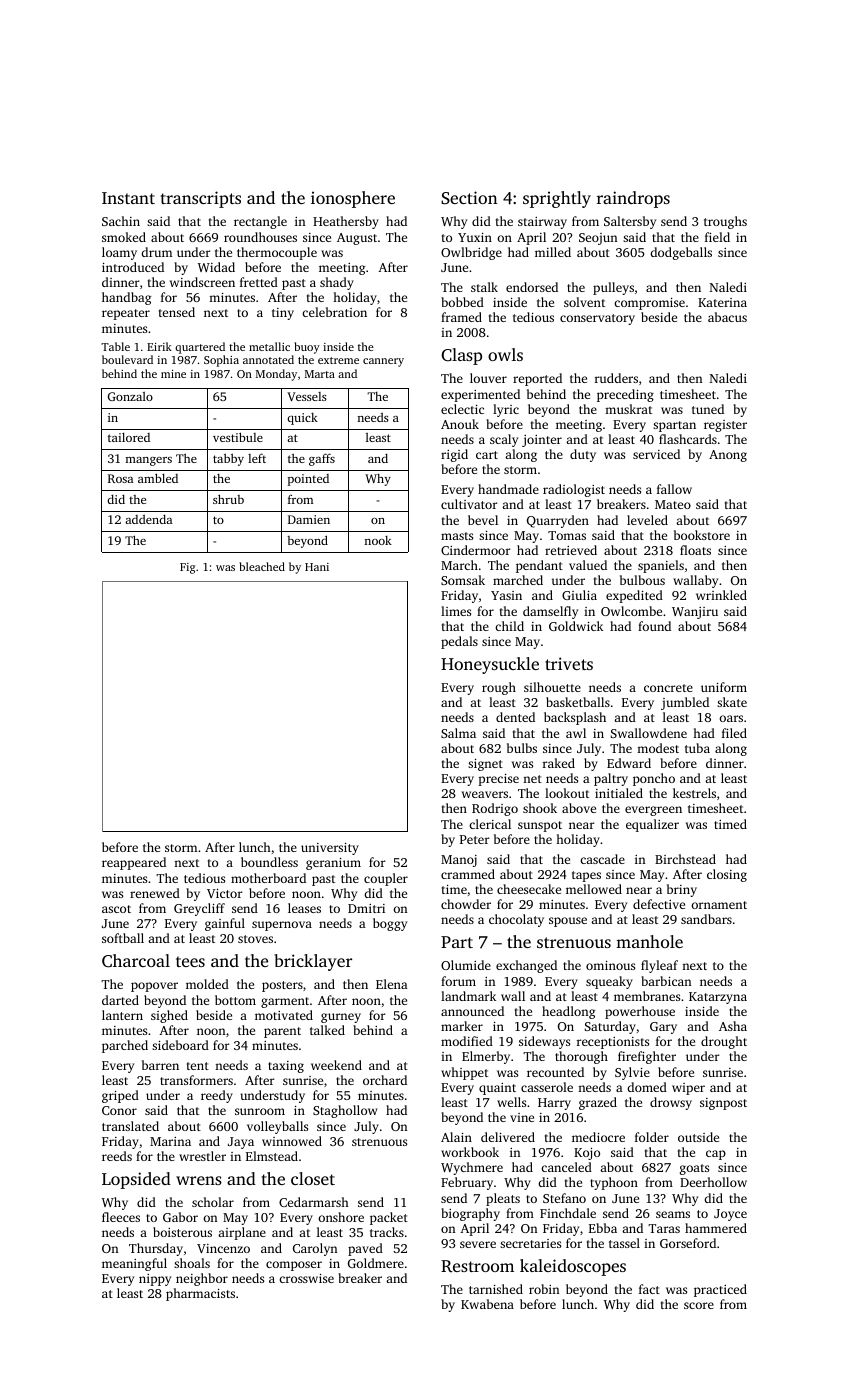 The image size is (849, 1400). What do you see at coordinates (633, 199) in the screenshot?
I see `raindrops` at bounding box center [633, 199].
